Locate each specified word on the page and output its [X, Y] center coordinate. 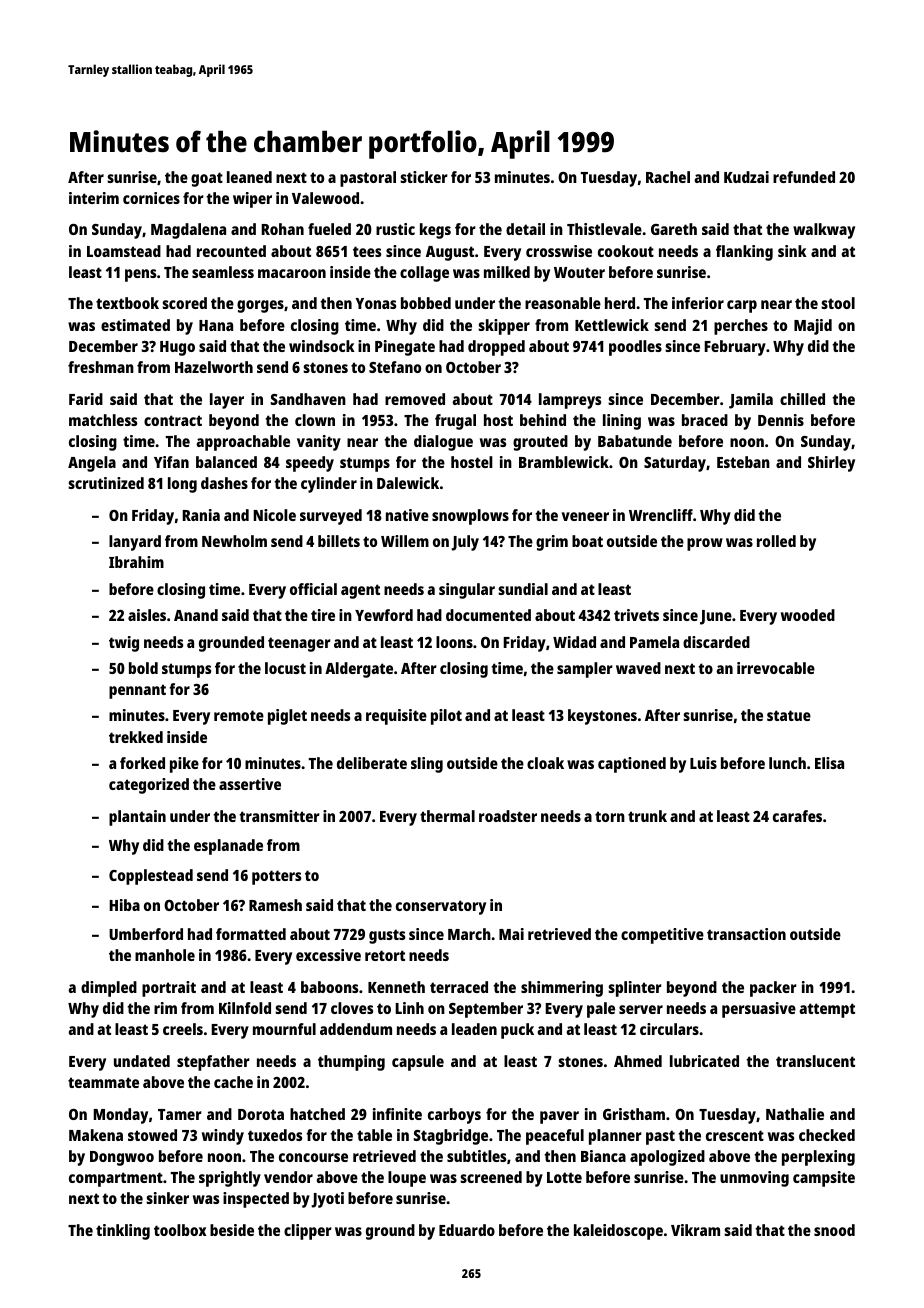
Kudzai [746, 177]
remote [239, 715]
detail [525, 229]
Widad [574, 642]
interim [94, 198]
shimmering [562, 989]
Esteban [743, 462]
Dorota [261, 1114]
